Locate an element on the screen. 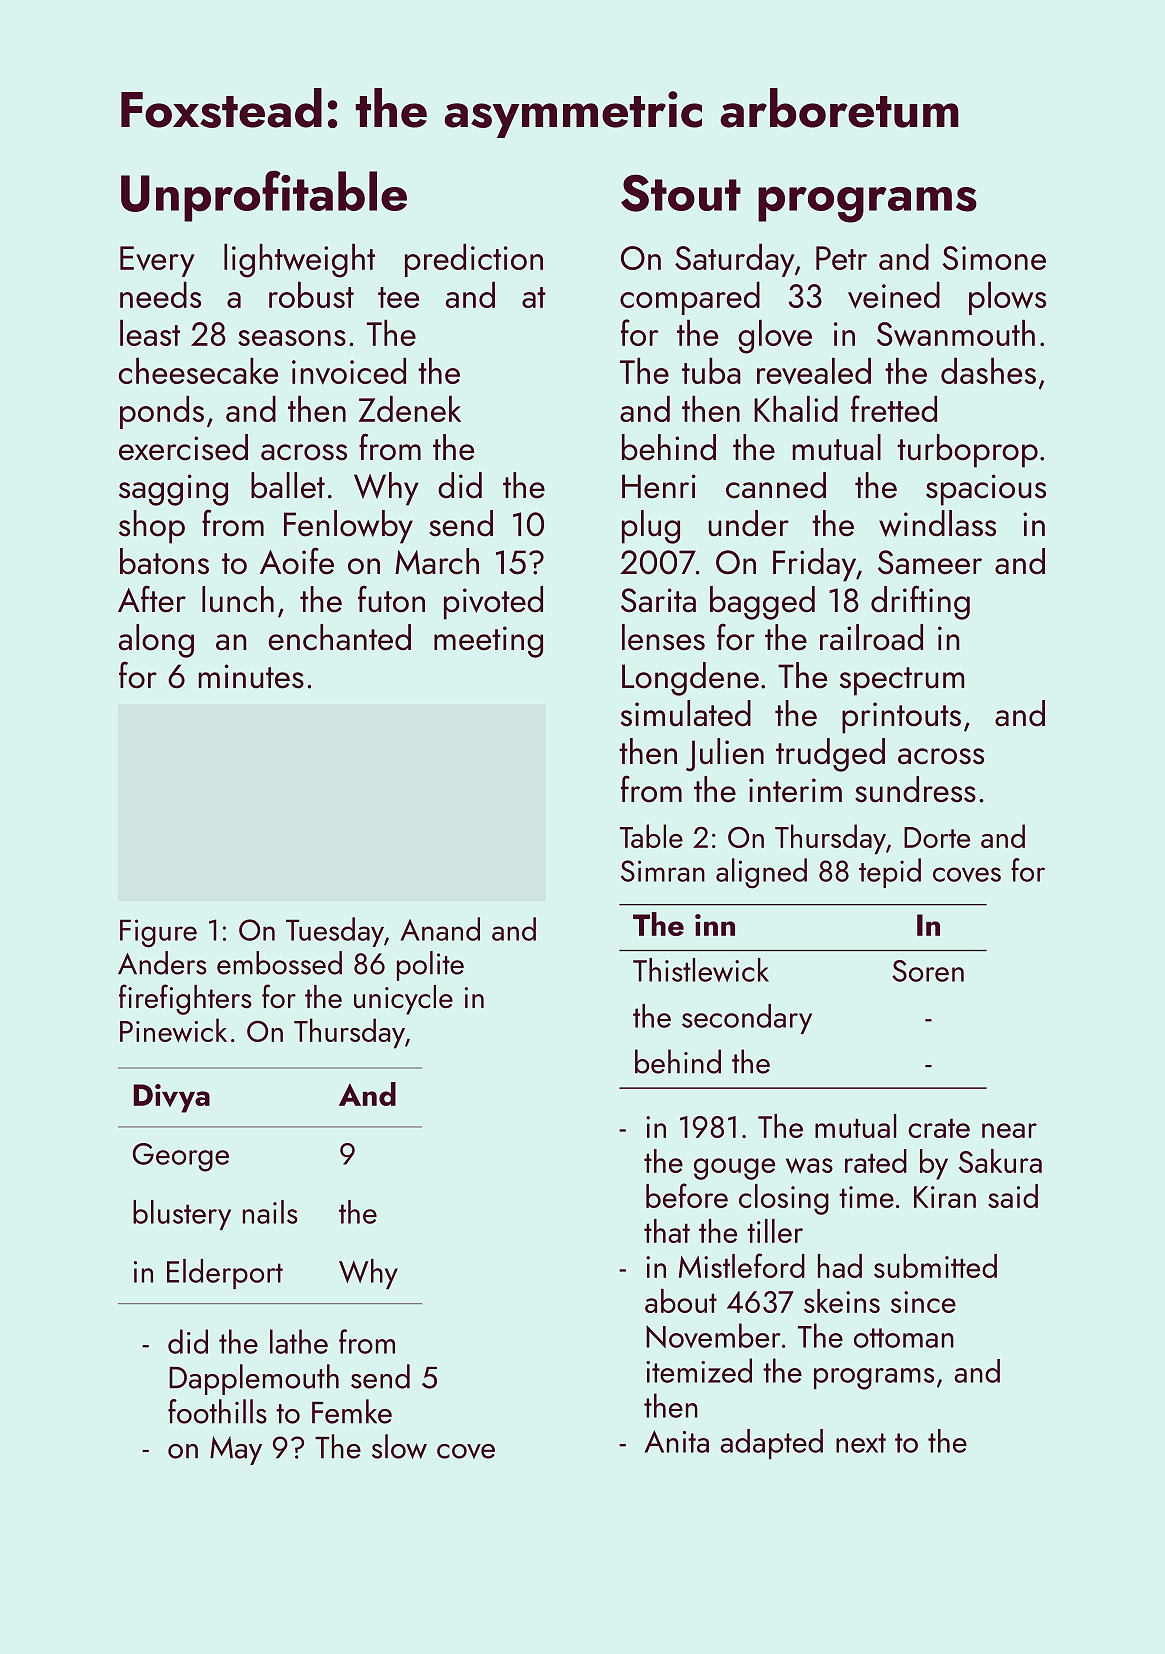  next is located at coordinates (861, 1443).
